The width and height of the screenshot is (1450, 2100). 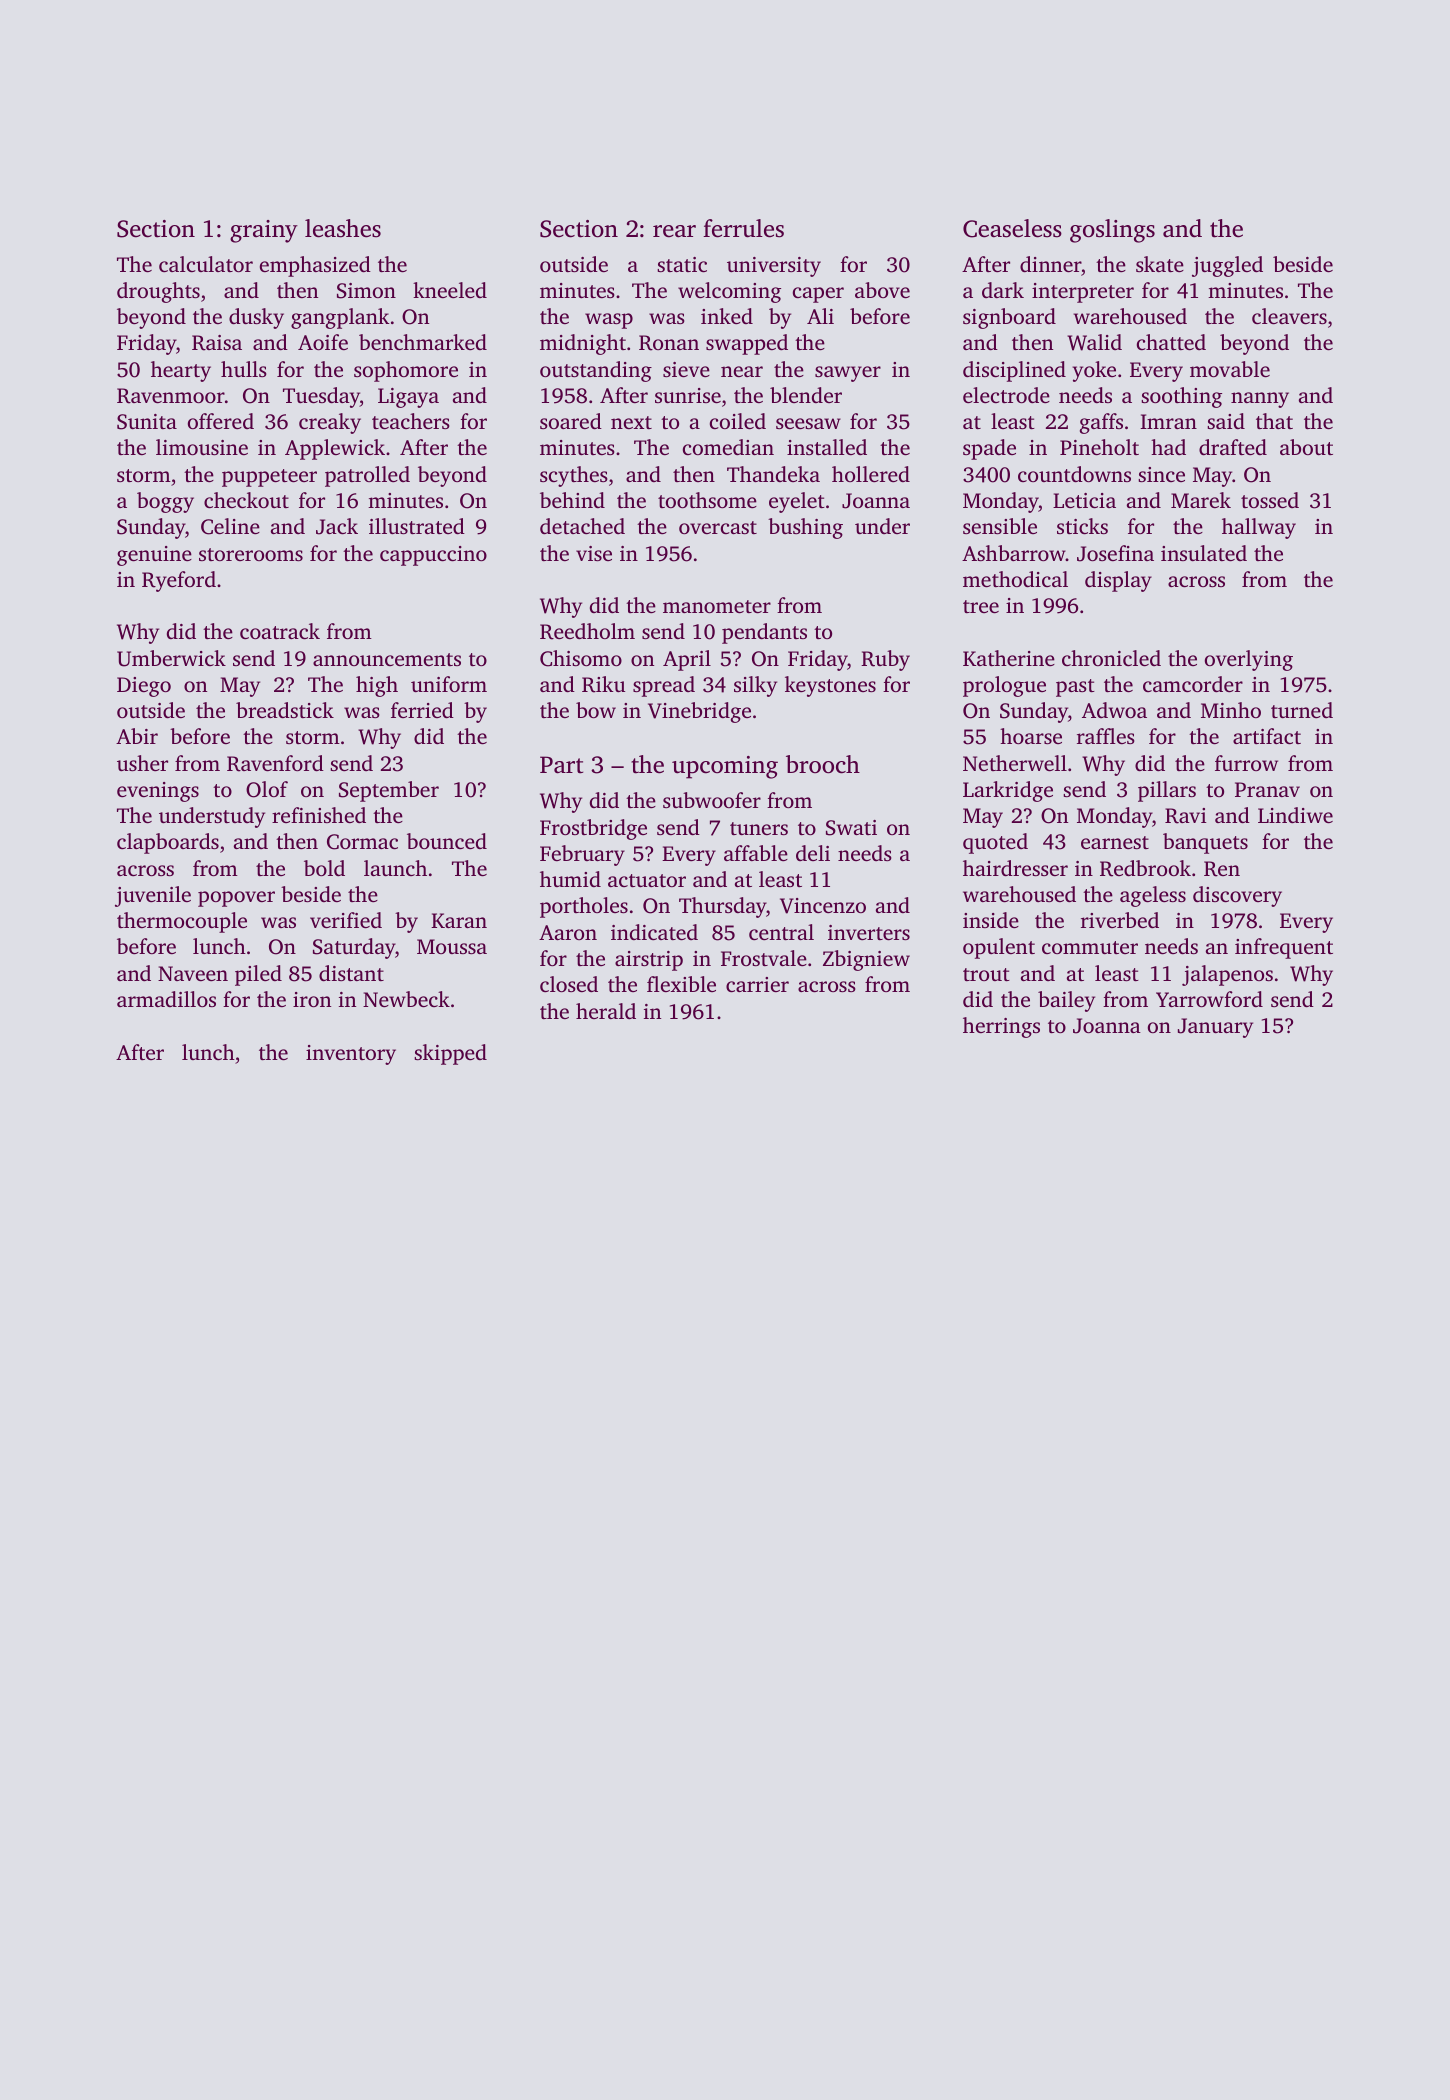 What do you see at coordinates (337, 526) in the screenshot?
I see `Jack` at bounding box center [337, 526].
